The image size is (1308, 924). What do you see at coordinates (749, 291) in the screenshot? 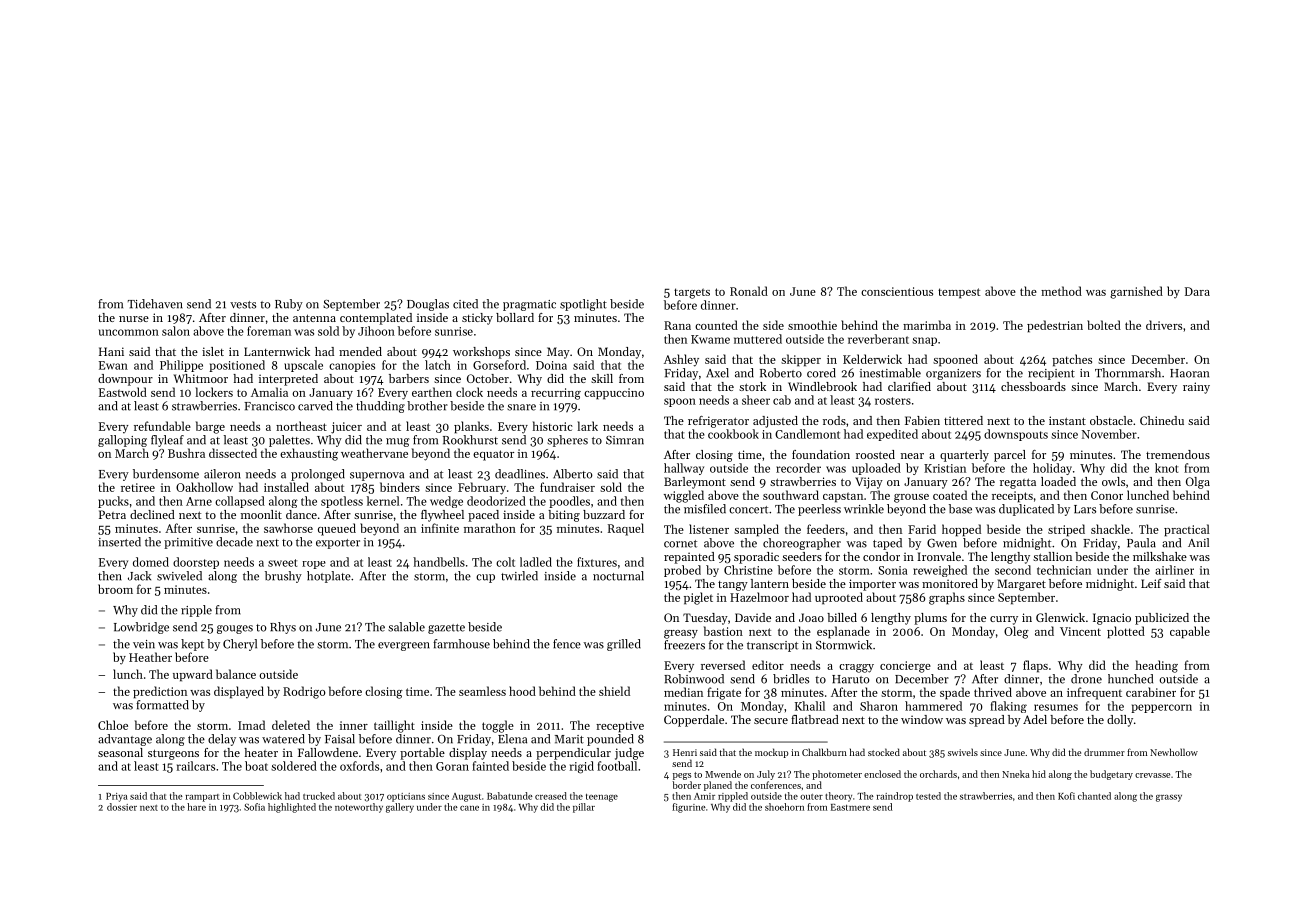
I see `Ronald` at bounding box center [749, 291].
